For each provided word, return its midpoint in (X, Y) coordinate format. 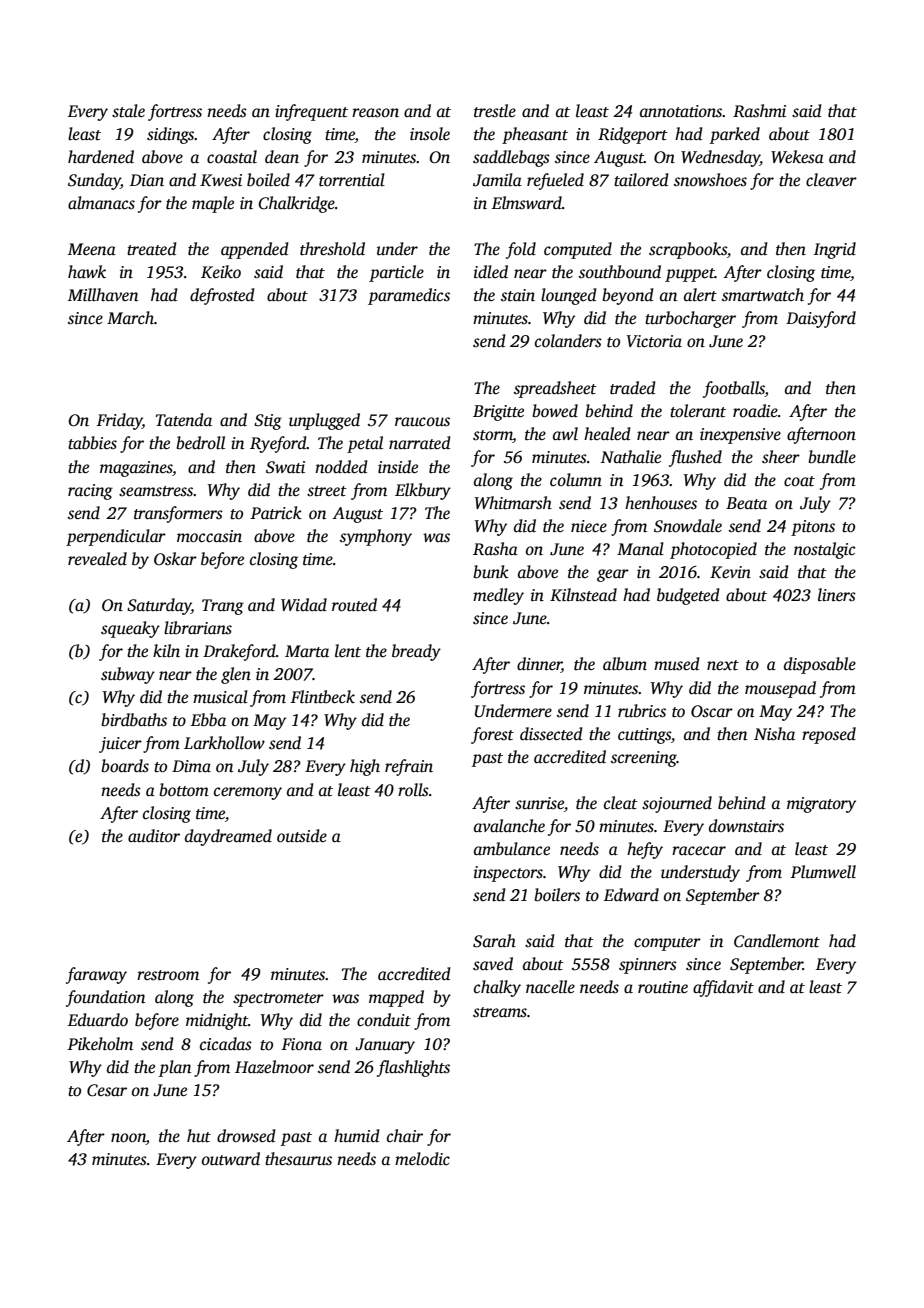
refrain (409, 767)
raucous (422, 422)
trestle (495, 111)
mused (677, 664)
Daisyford (821, 319)
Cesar (107, 1090)
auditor (154, 836)
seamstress (156, 491)
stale (128, 111)
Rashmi (759, 111)
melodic (422, 1158)
